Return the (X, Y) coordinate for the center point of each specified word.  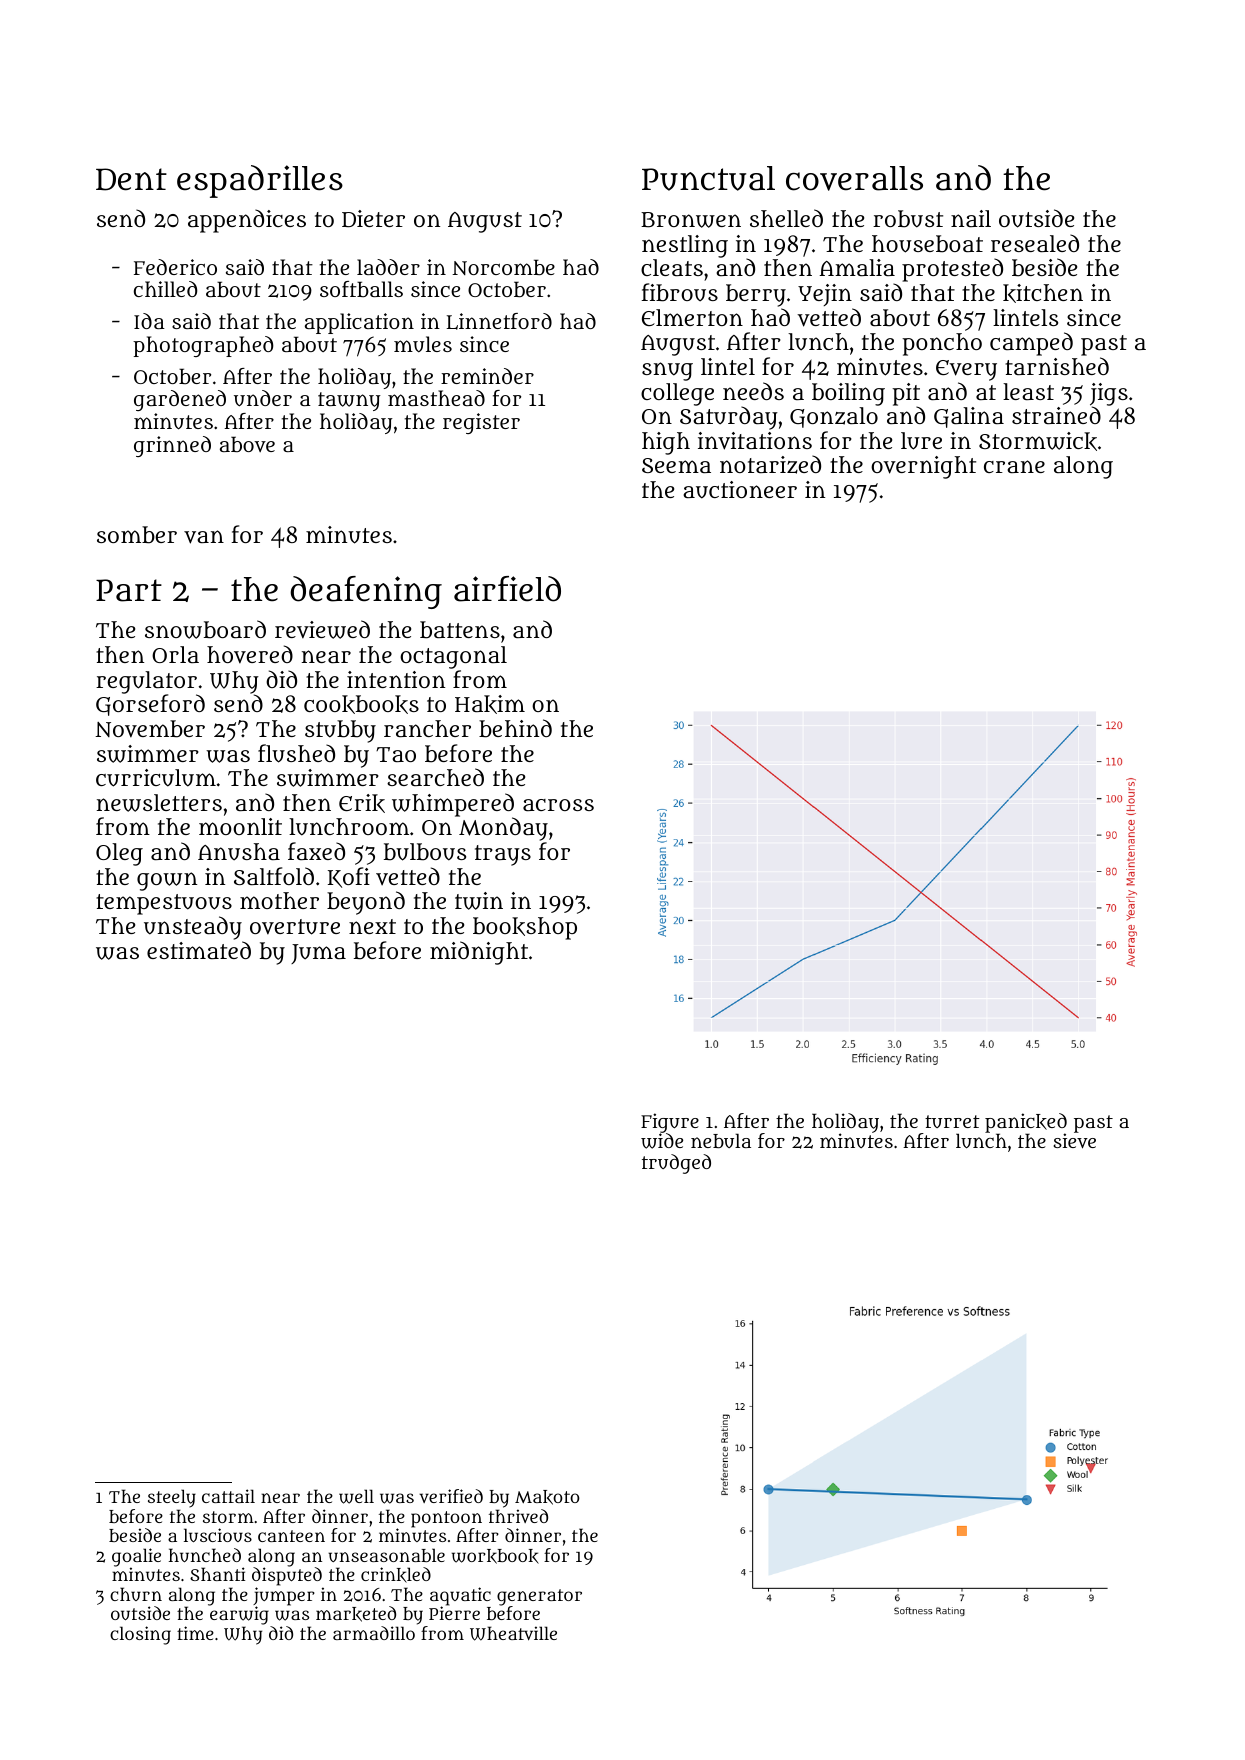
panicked (1026, 1123)
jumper (284, 1596)
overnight (923, 467)
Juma (318, 954)
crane (1014, 466)
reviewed (322, 629)
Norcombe (503, 267)
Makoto (547, 1497)
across (558, 805)
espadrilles (260, 181)
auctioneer (740, 490)
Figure (670, 1123)
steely (172, 1498)
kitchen (1043, 293)
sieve (1075, 1141)
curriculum (156, 778)
